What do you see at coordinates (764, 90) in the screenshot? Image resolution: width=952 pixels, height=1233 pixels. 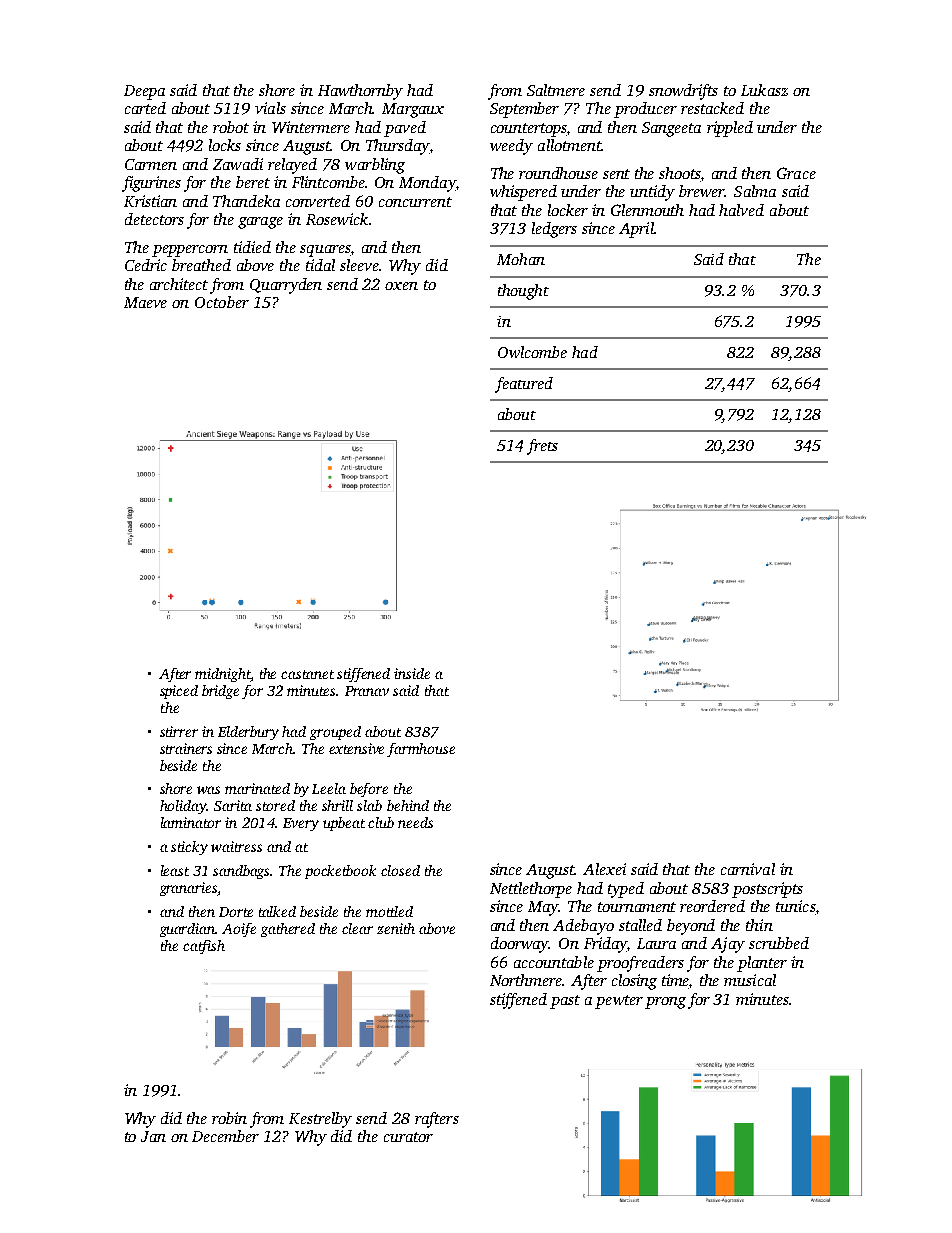 I see `Lukasz` at bounding box center [764, 90].
